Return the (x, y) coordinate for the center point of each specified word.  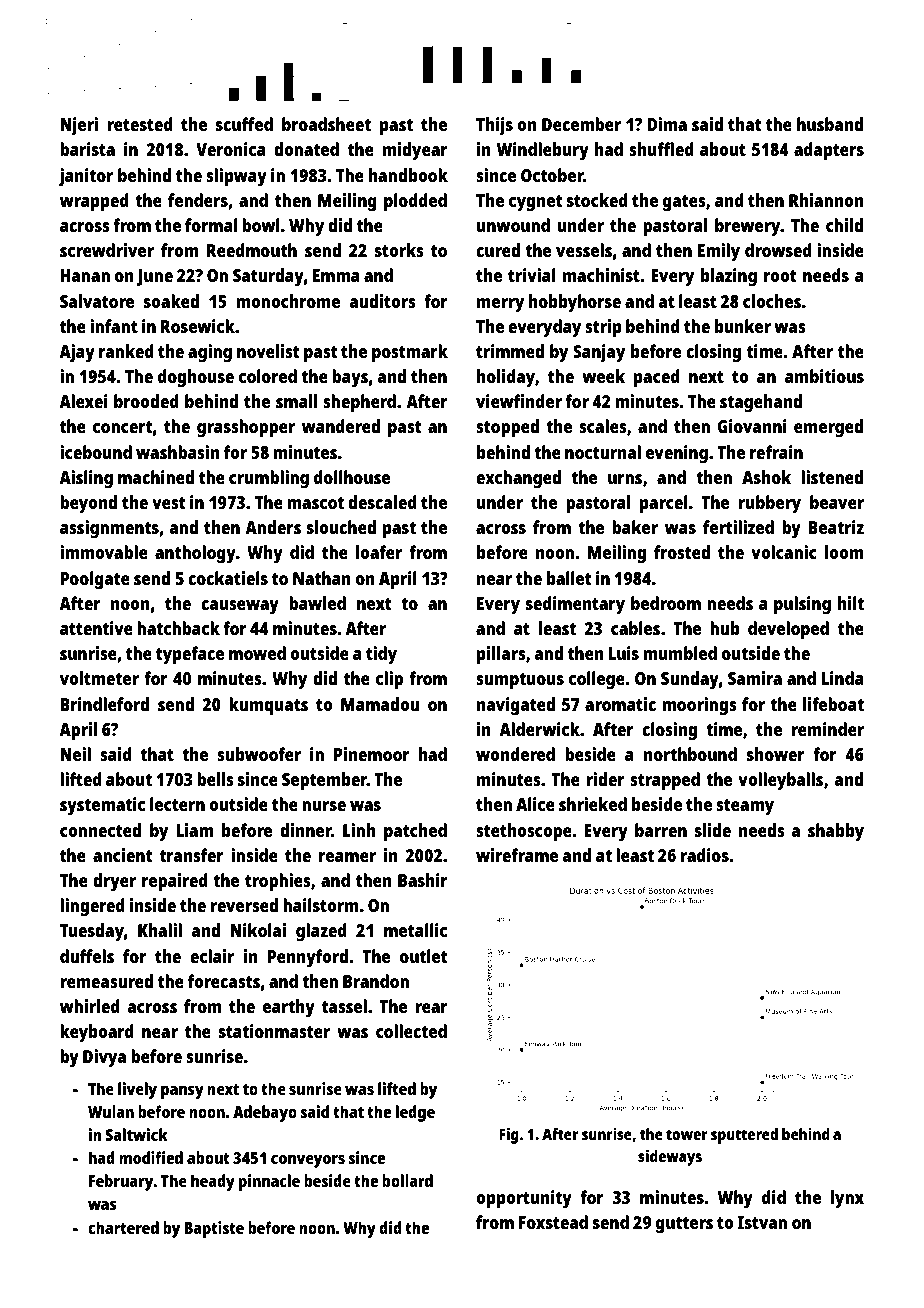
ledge (415, 1113)
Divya (104, 1058)
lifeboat (833, 704)
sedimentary (575, 605)
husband (830, 124)
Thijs (494, 126)
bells (215, 779)
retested (140, 124)
